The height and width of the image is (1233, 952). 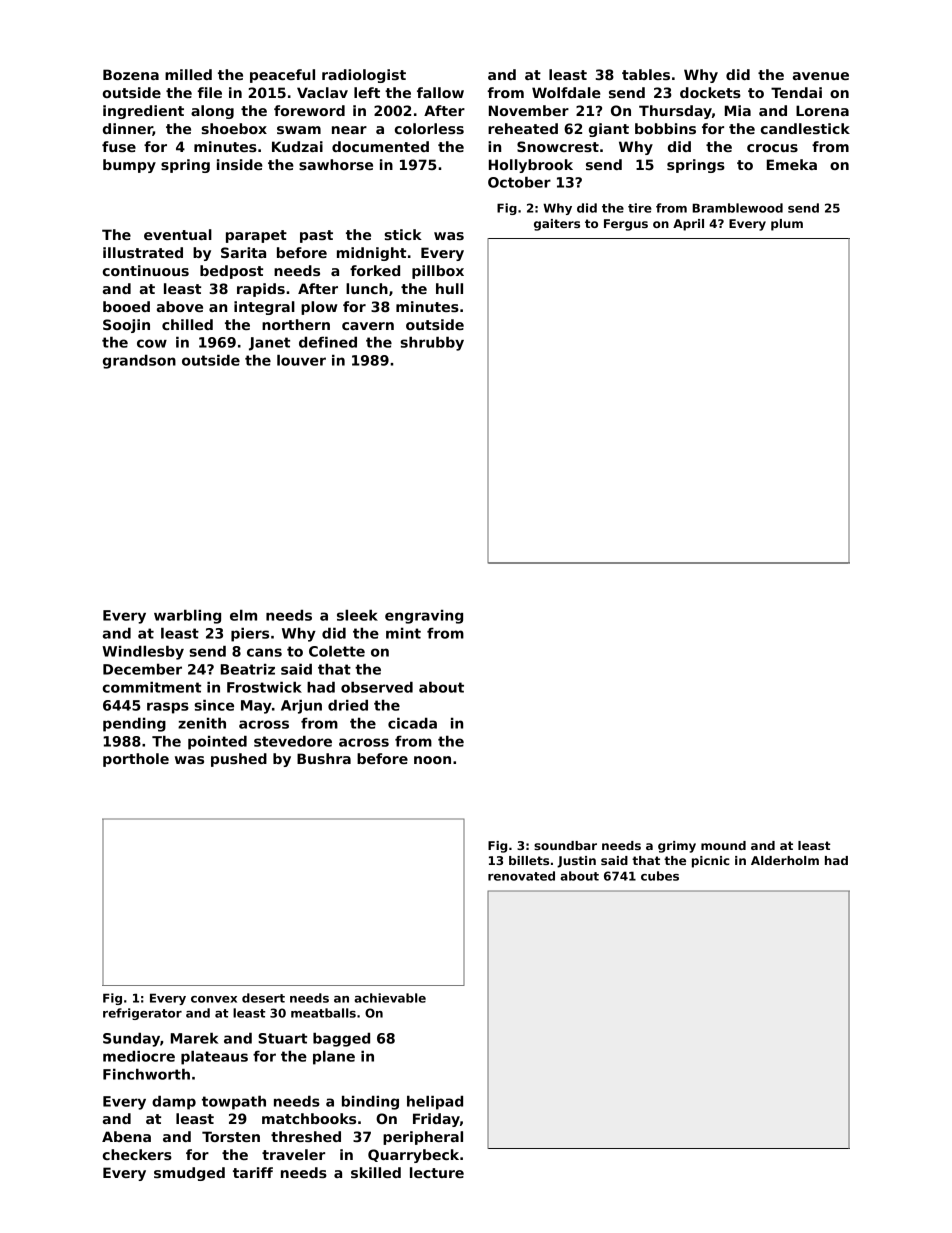 What do you see at coordinates (688, 225) in the image?
I see `April` at bounding box center [688, 225].
